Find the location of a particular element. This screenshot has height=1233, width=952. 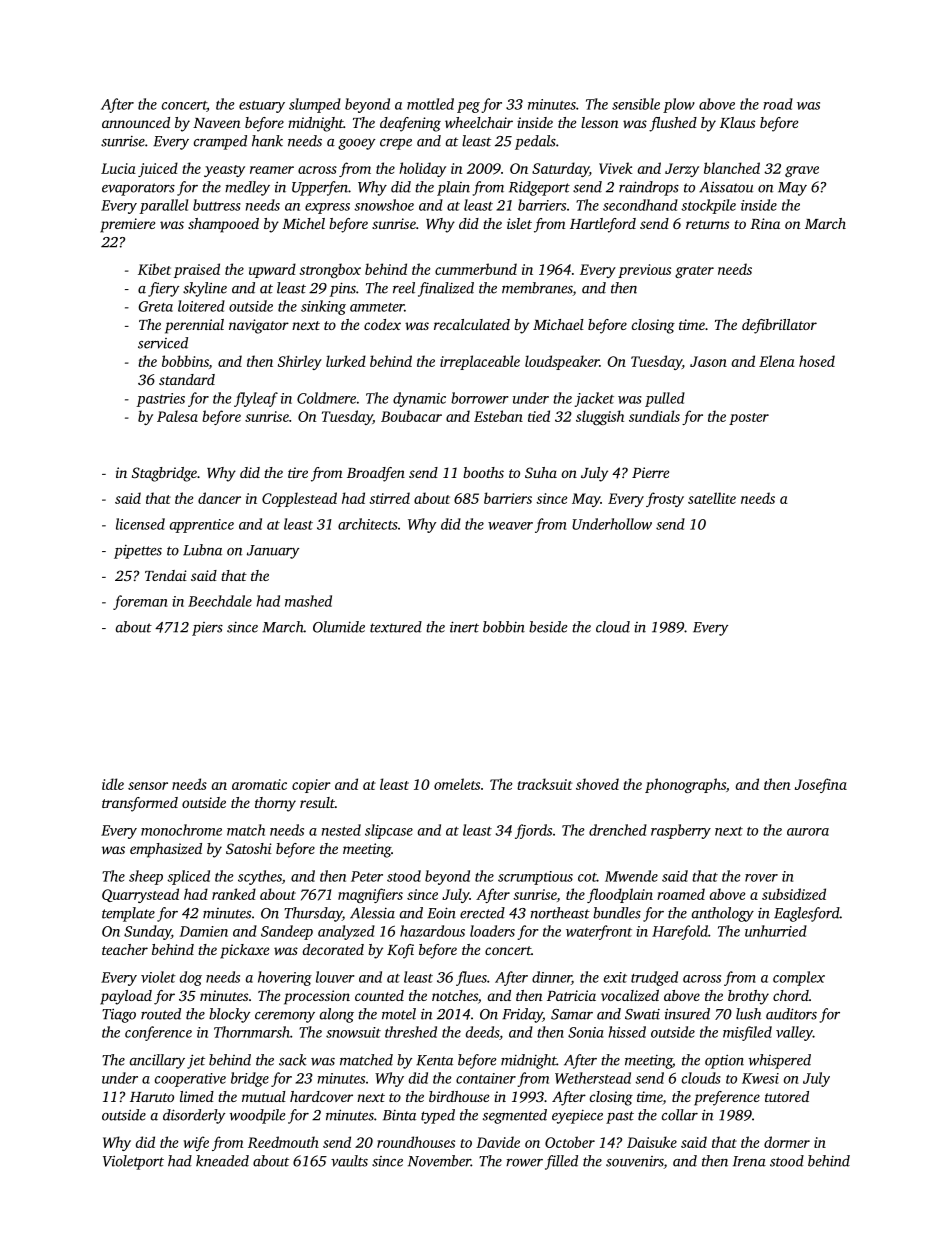

sensible is located at coordinates (636, 104).
